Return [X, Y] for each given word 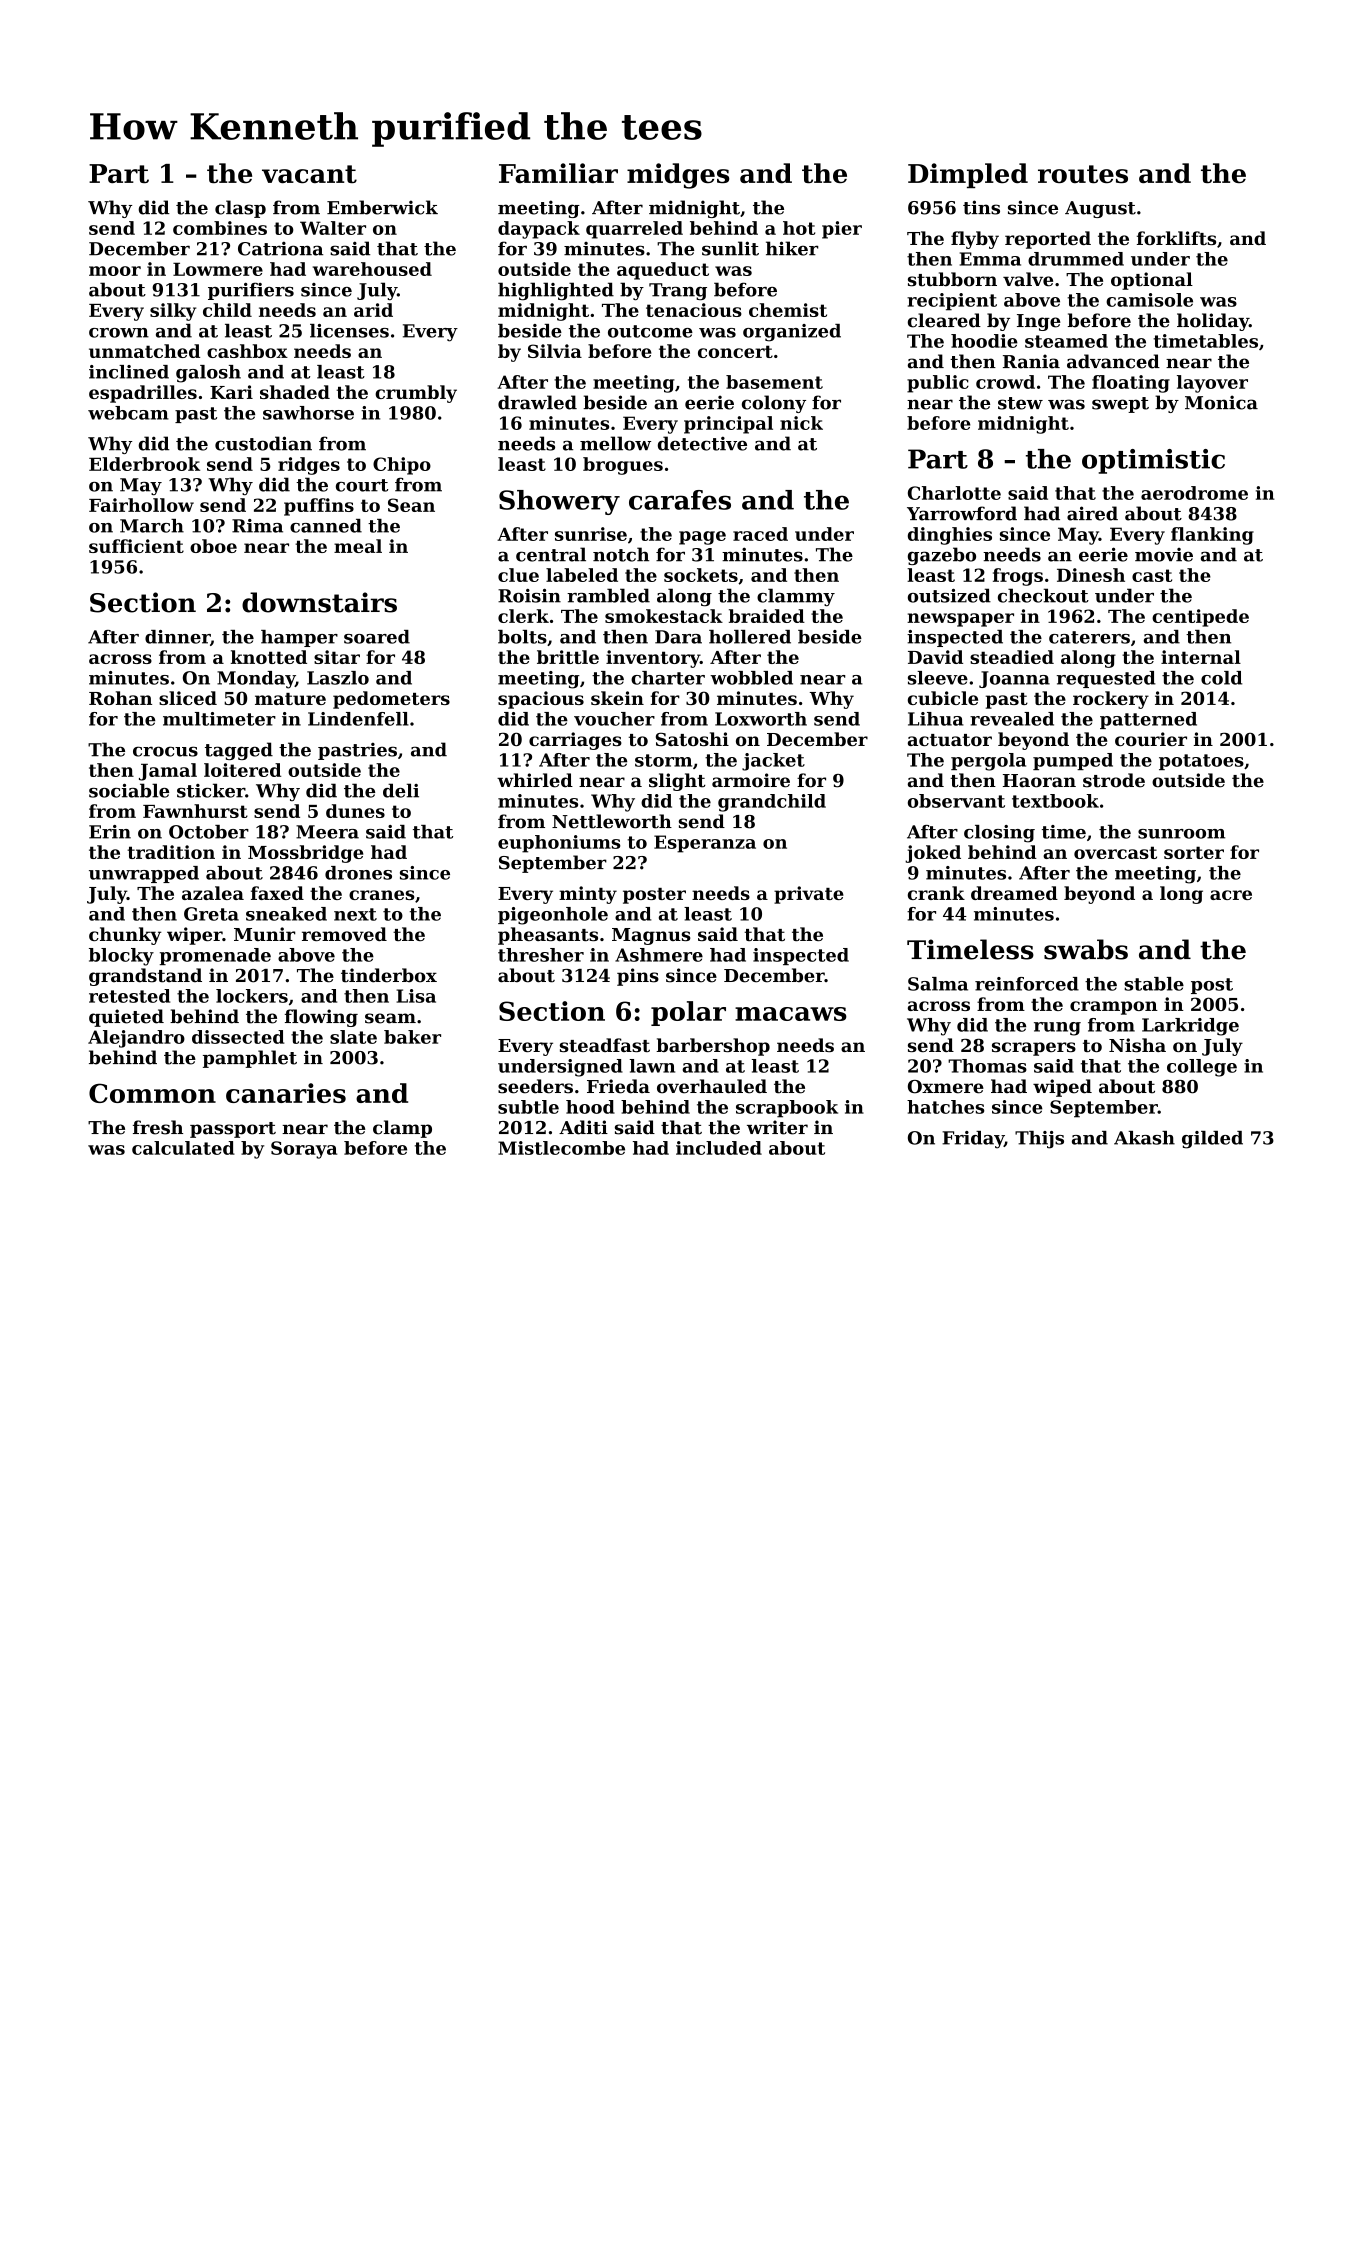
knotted [269, 657]
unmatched [144, 351]
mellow [615, 443]
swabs [1086, 949]
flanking [1212, 536]
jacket [773, 762]
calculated [183, 1148]
